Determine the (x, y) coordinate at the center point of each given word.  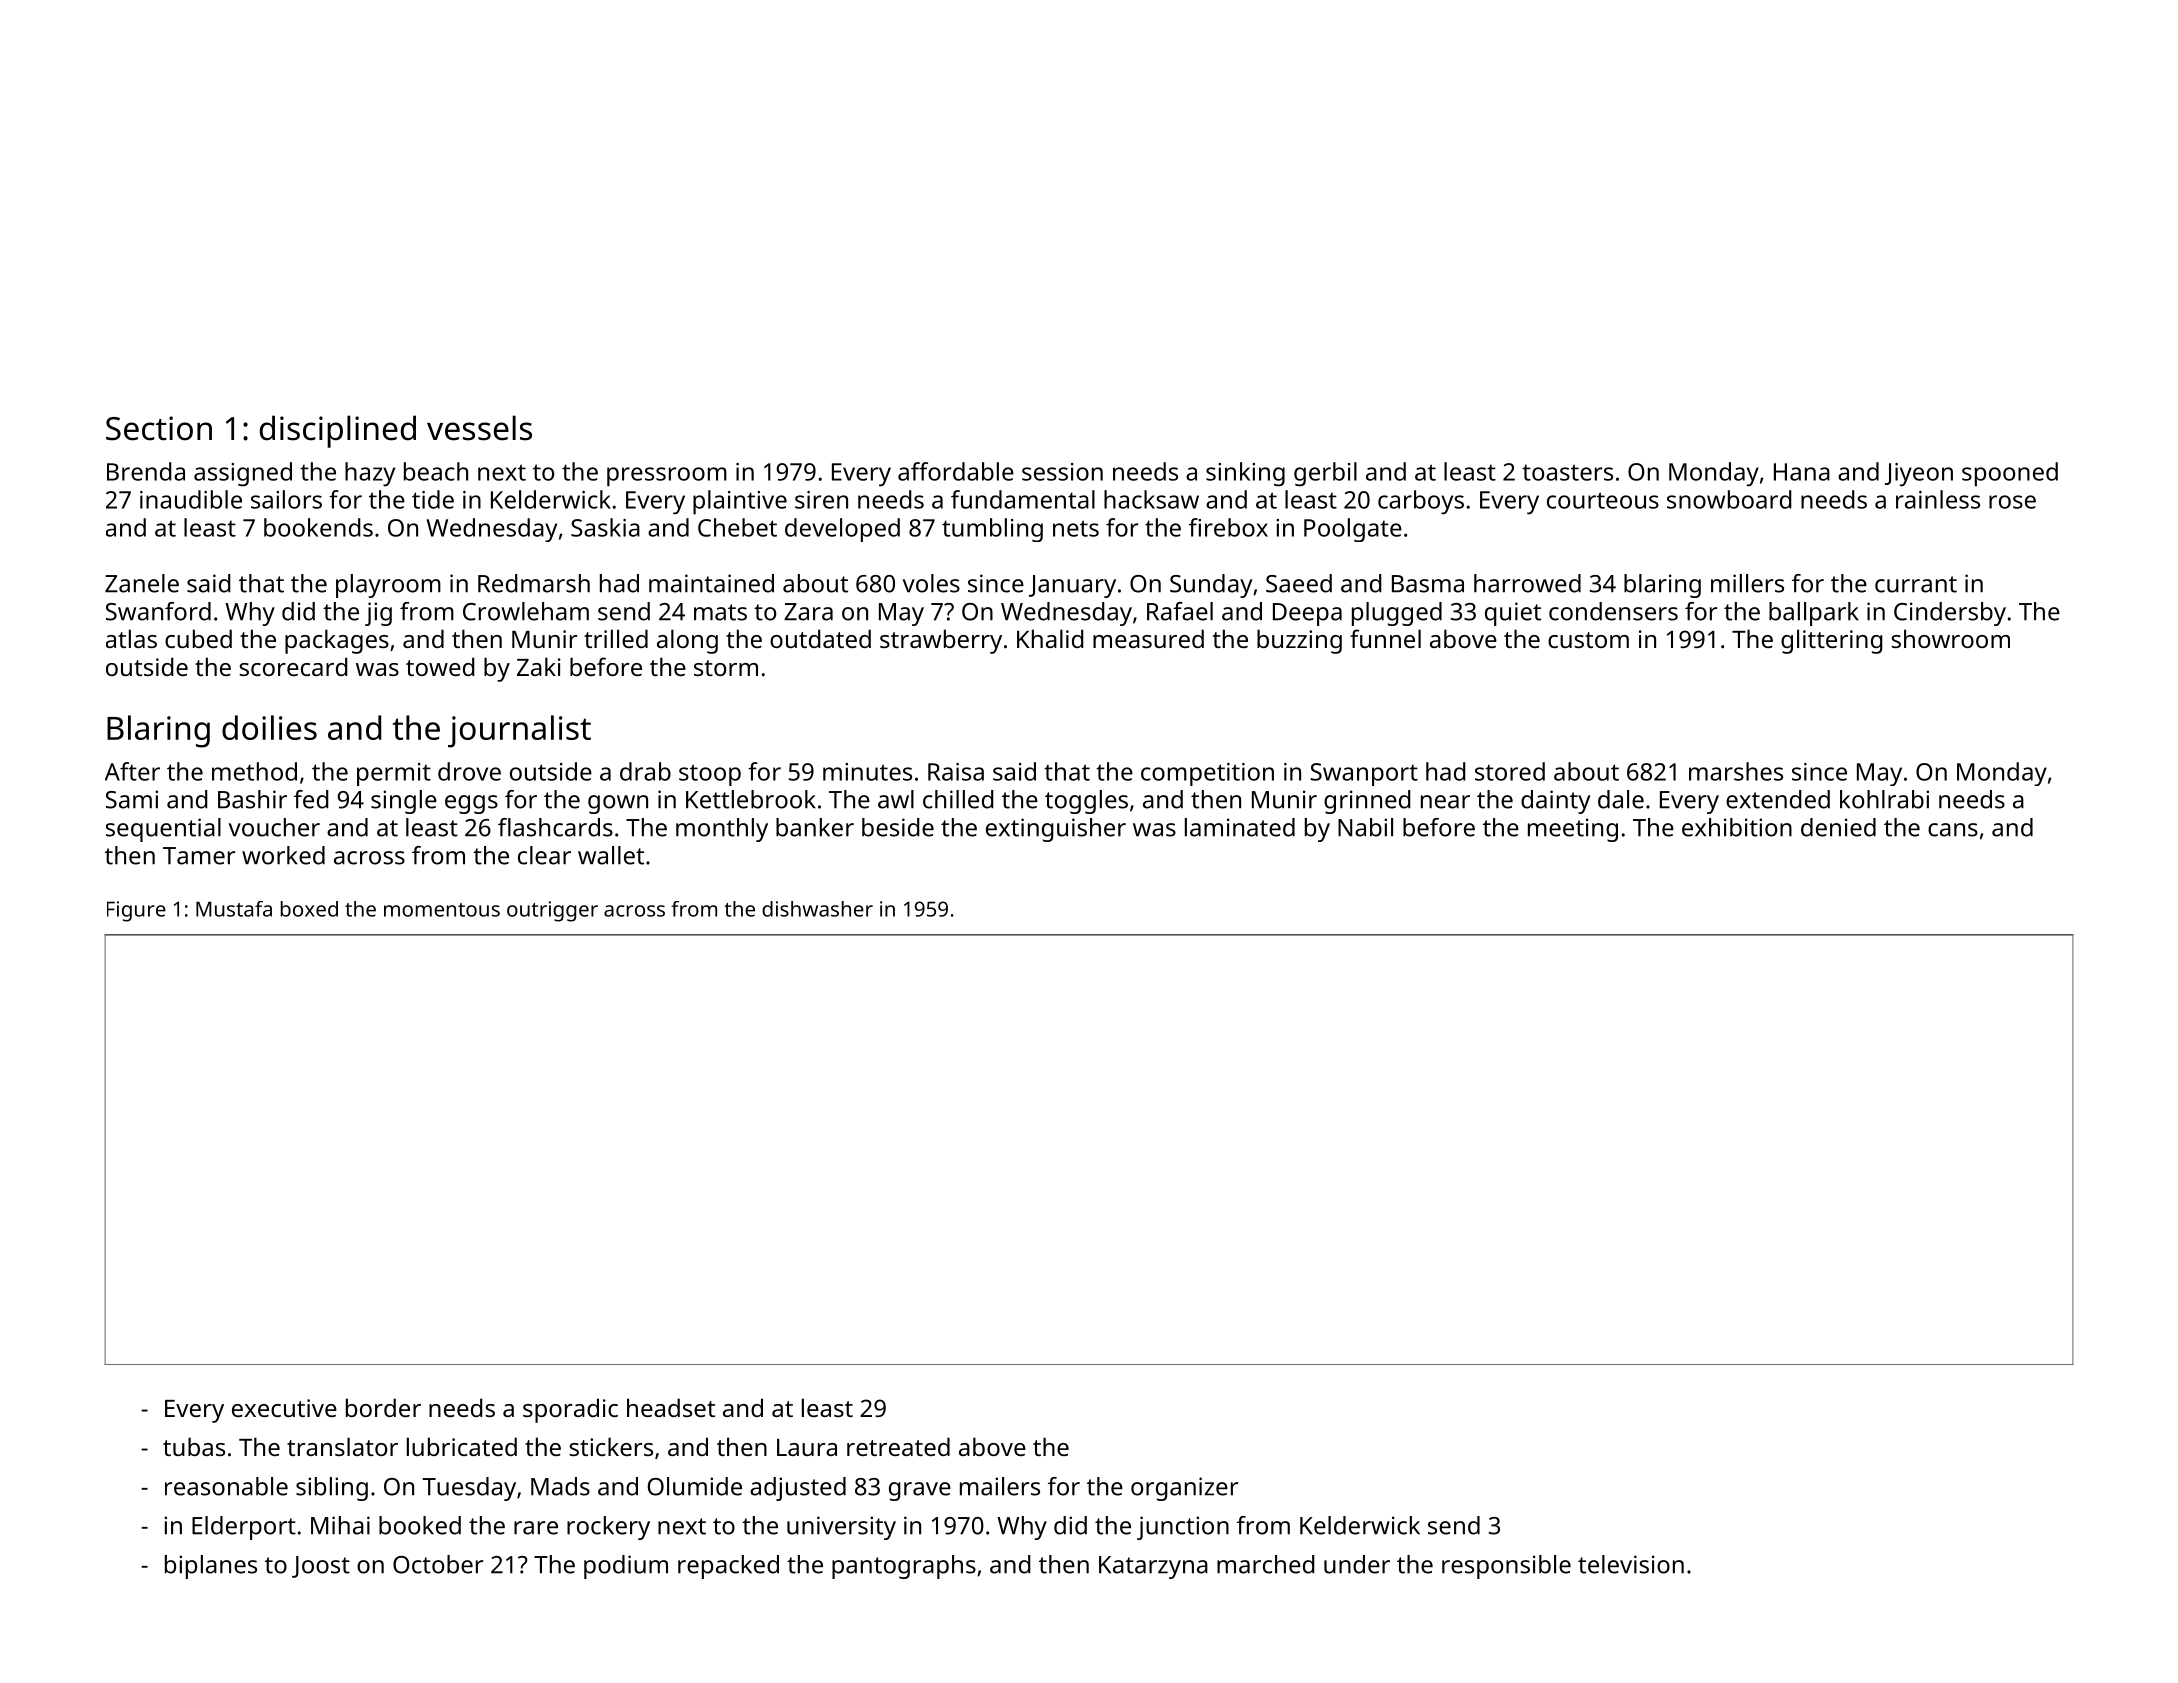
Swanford (158, 611)
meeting (1573, 830)
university (841, 1528)
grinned (1367, 802)
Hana (1802, 472)
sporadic (570, 1410)
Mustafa (234, 909)
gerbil (1325, 474)
